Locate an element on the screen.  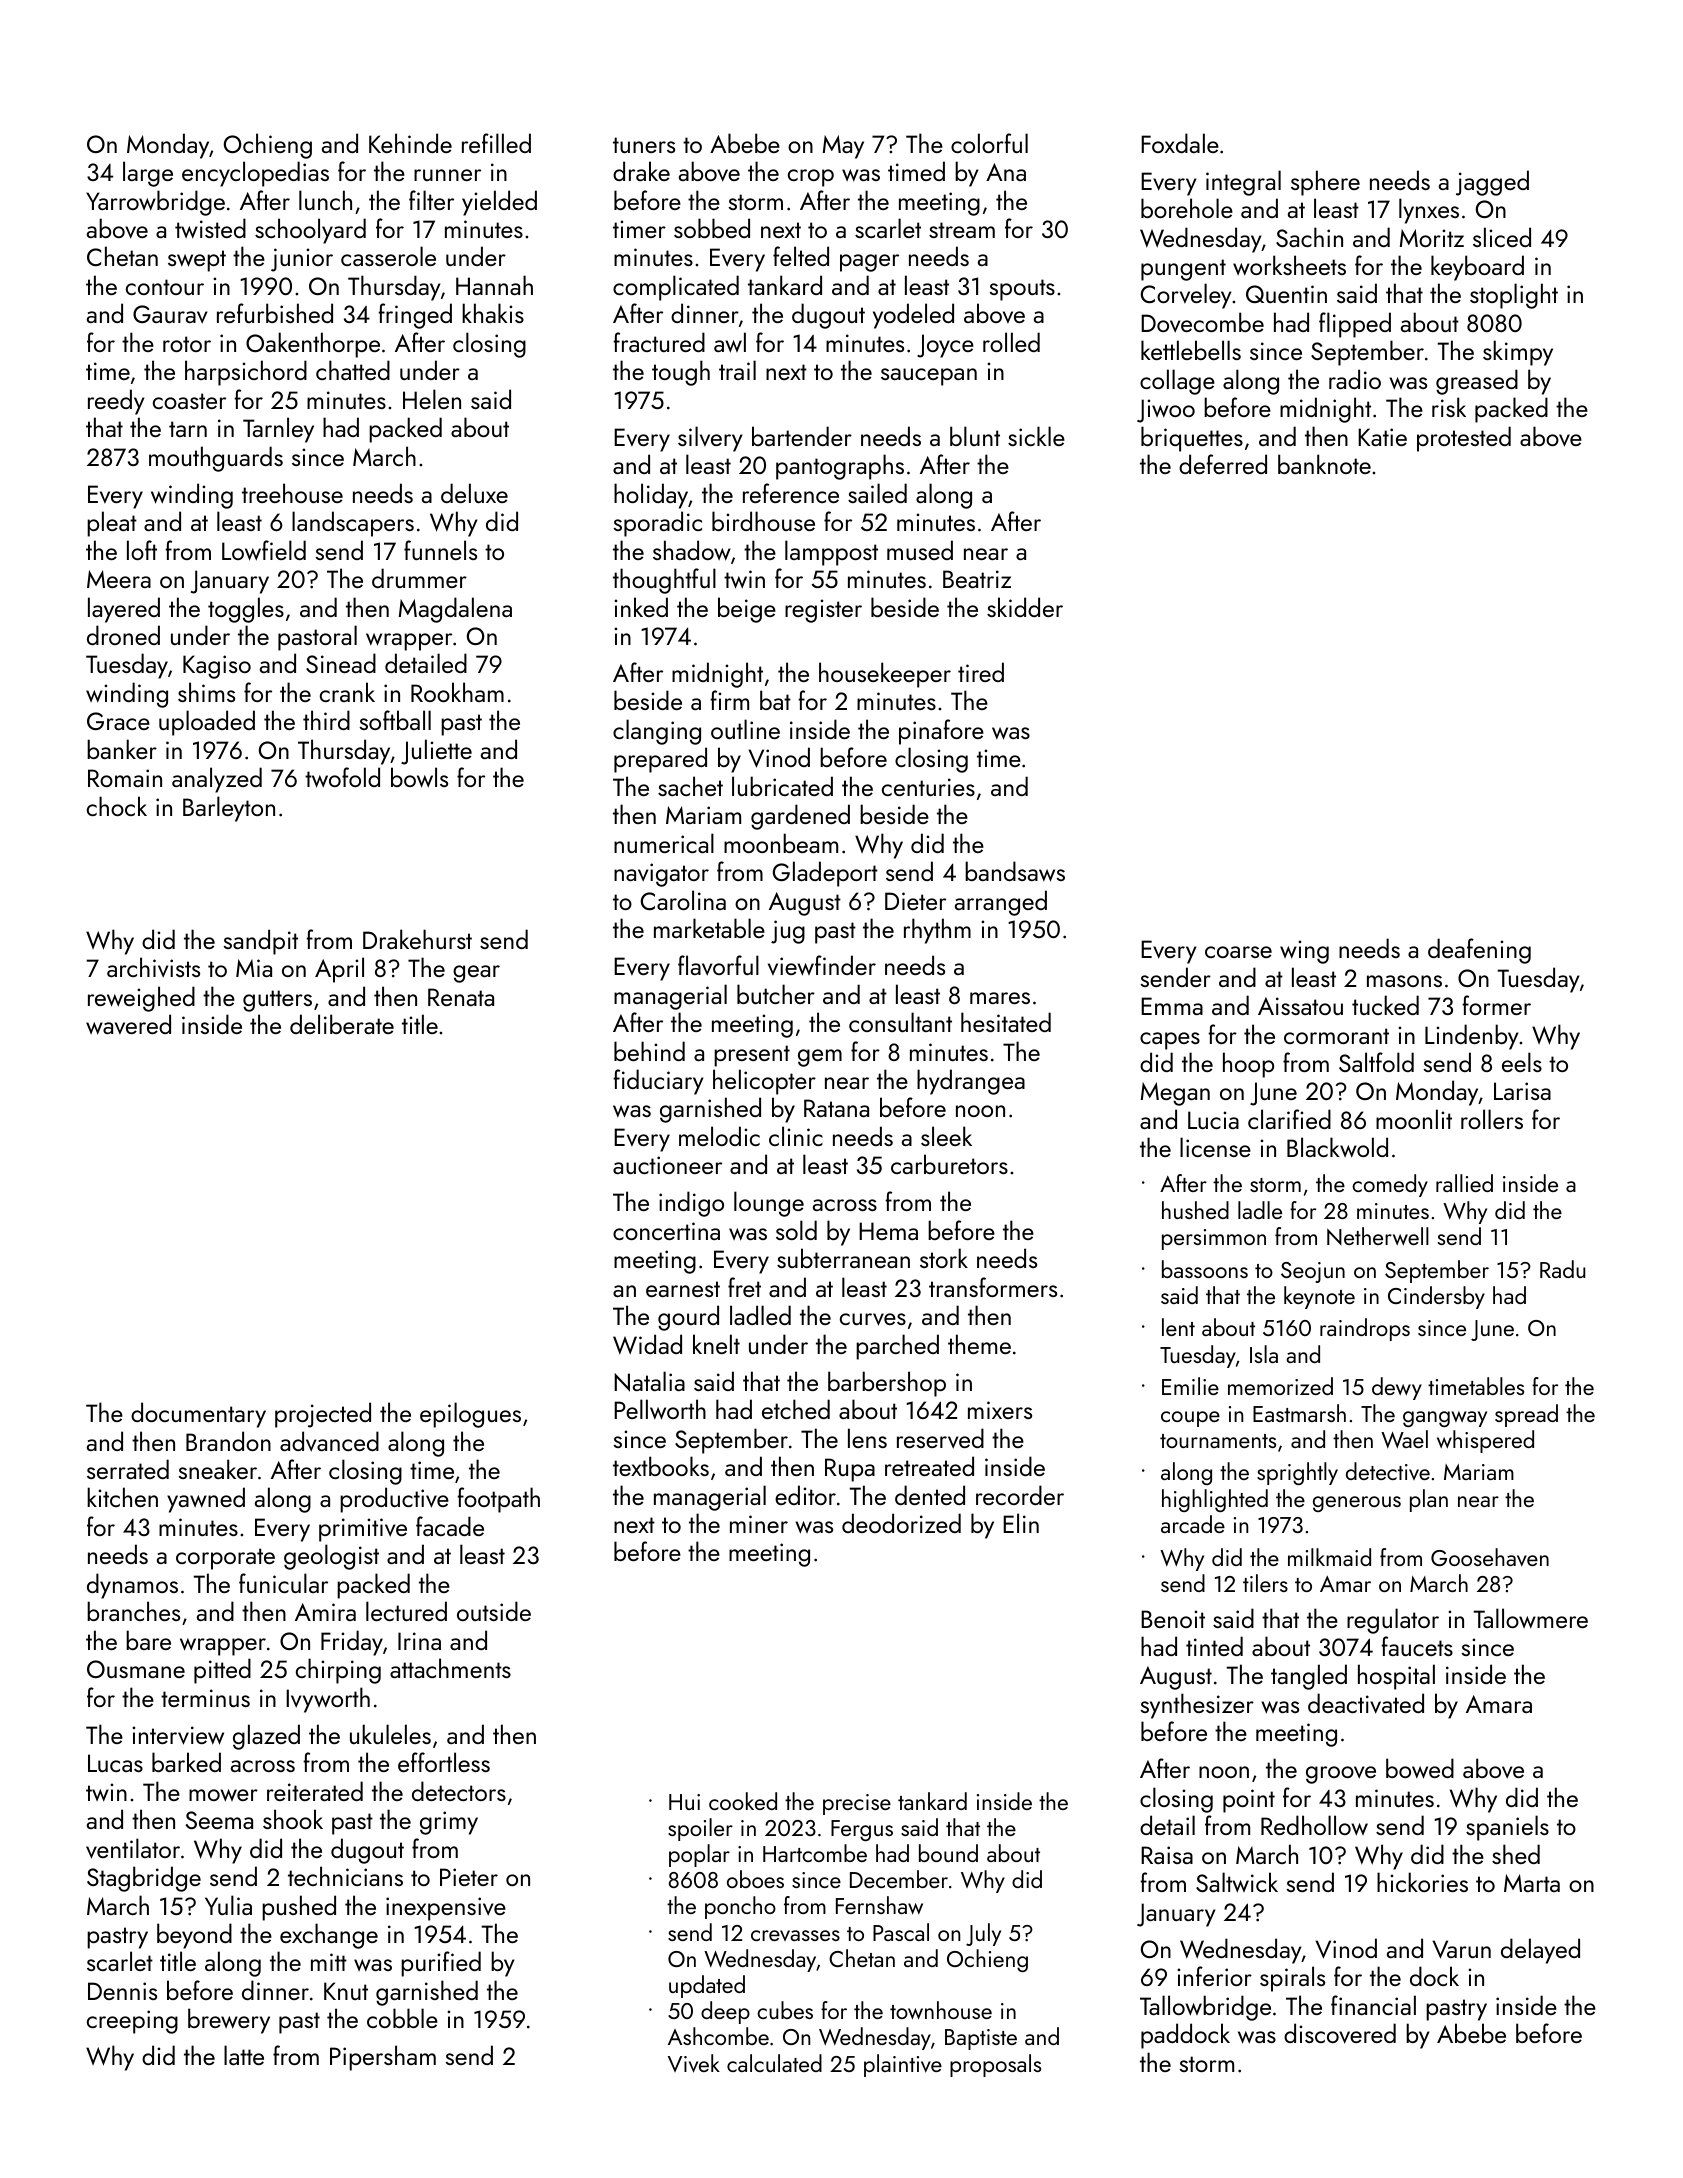
Megan is located at coordinates (1175, 1094).
